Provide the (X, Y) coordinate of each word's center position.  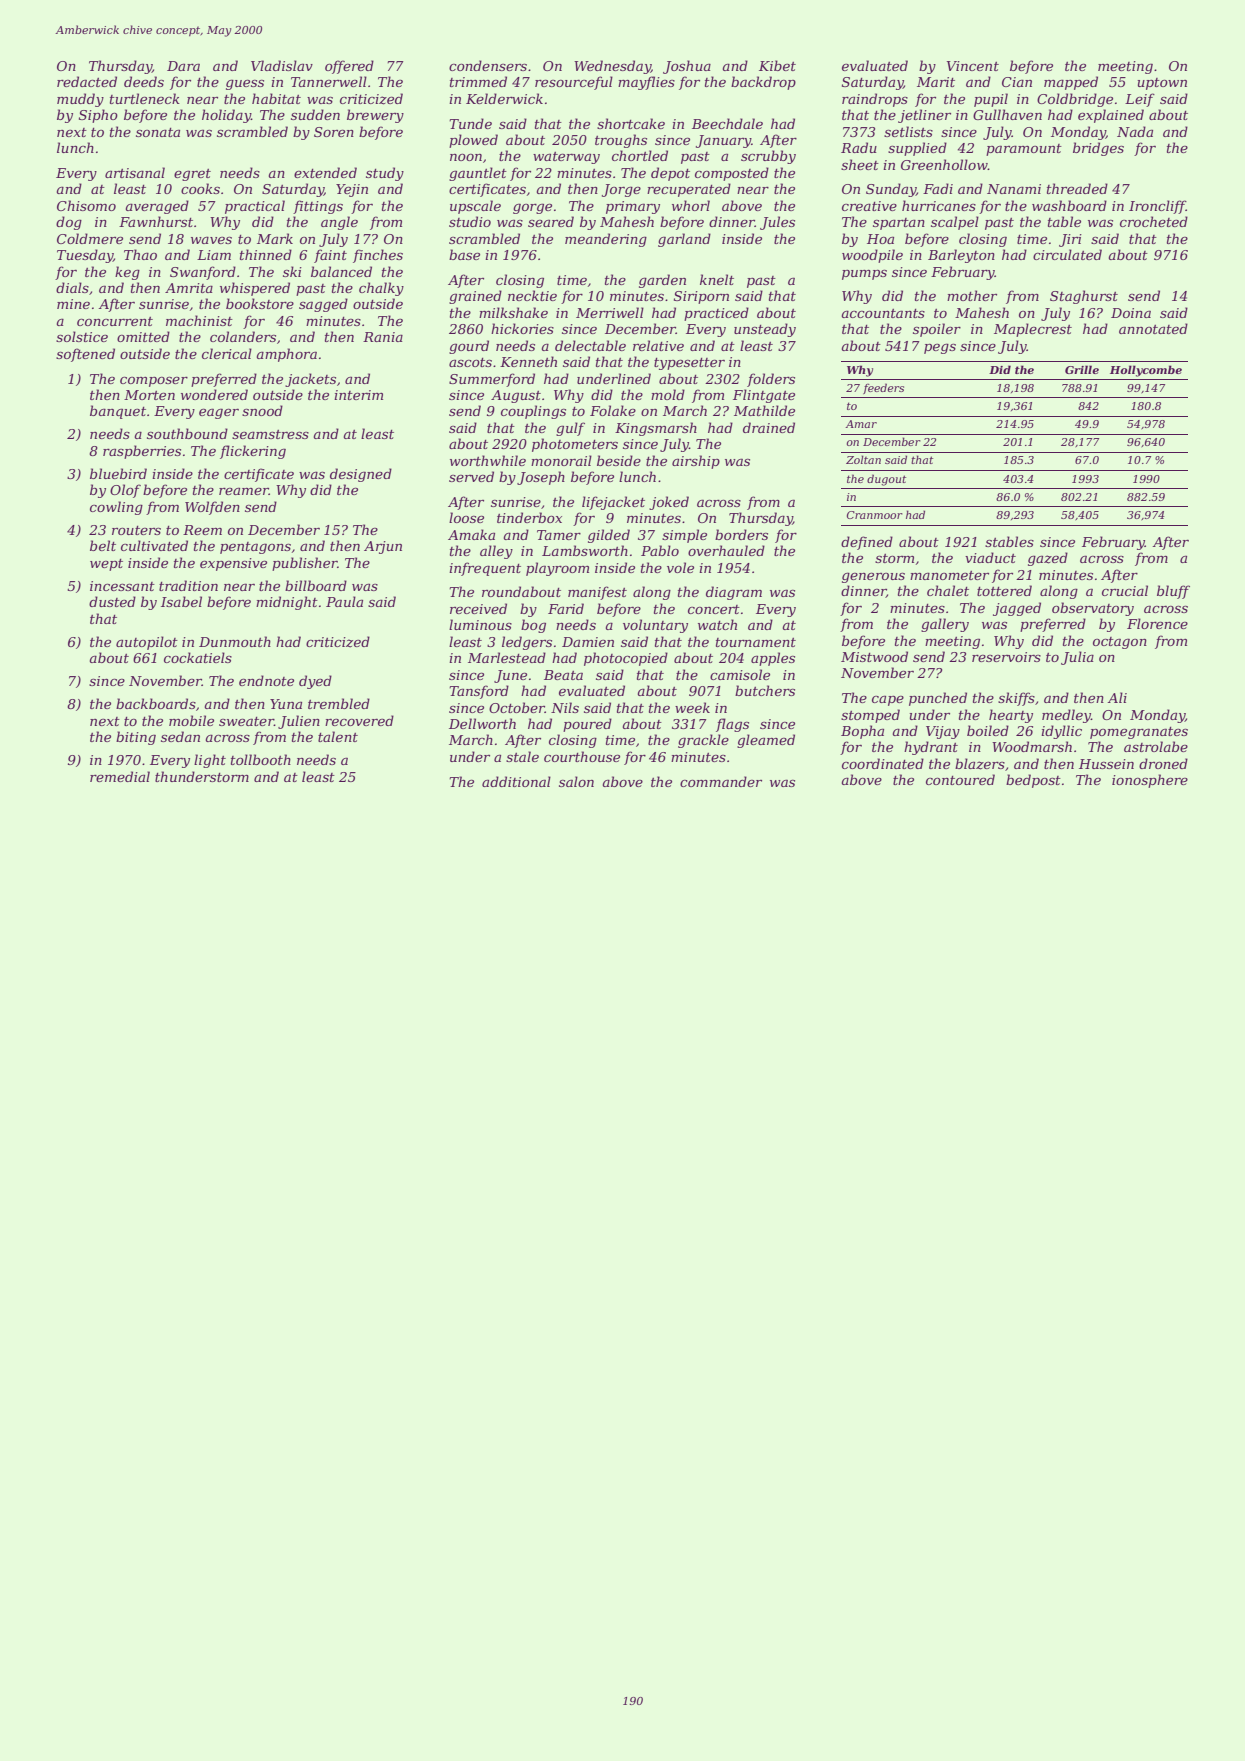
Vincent (973, 66)
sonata (158, 132)
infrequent (485, 569)
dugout (886, 480)
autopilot (147, 643)
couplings (533, 412)
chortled (640, 155)
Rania (383, 337)
